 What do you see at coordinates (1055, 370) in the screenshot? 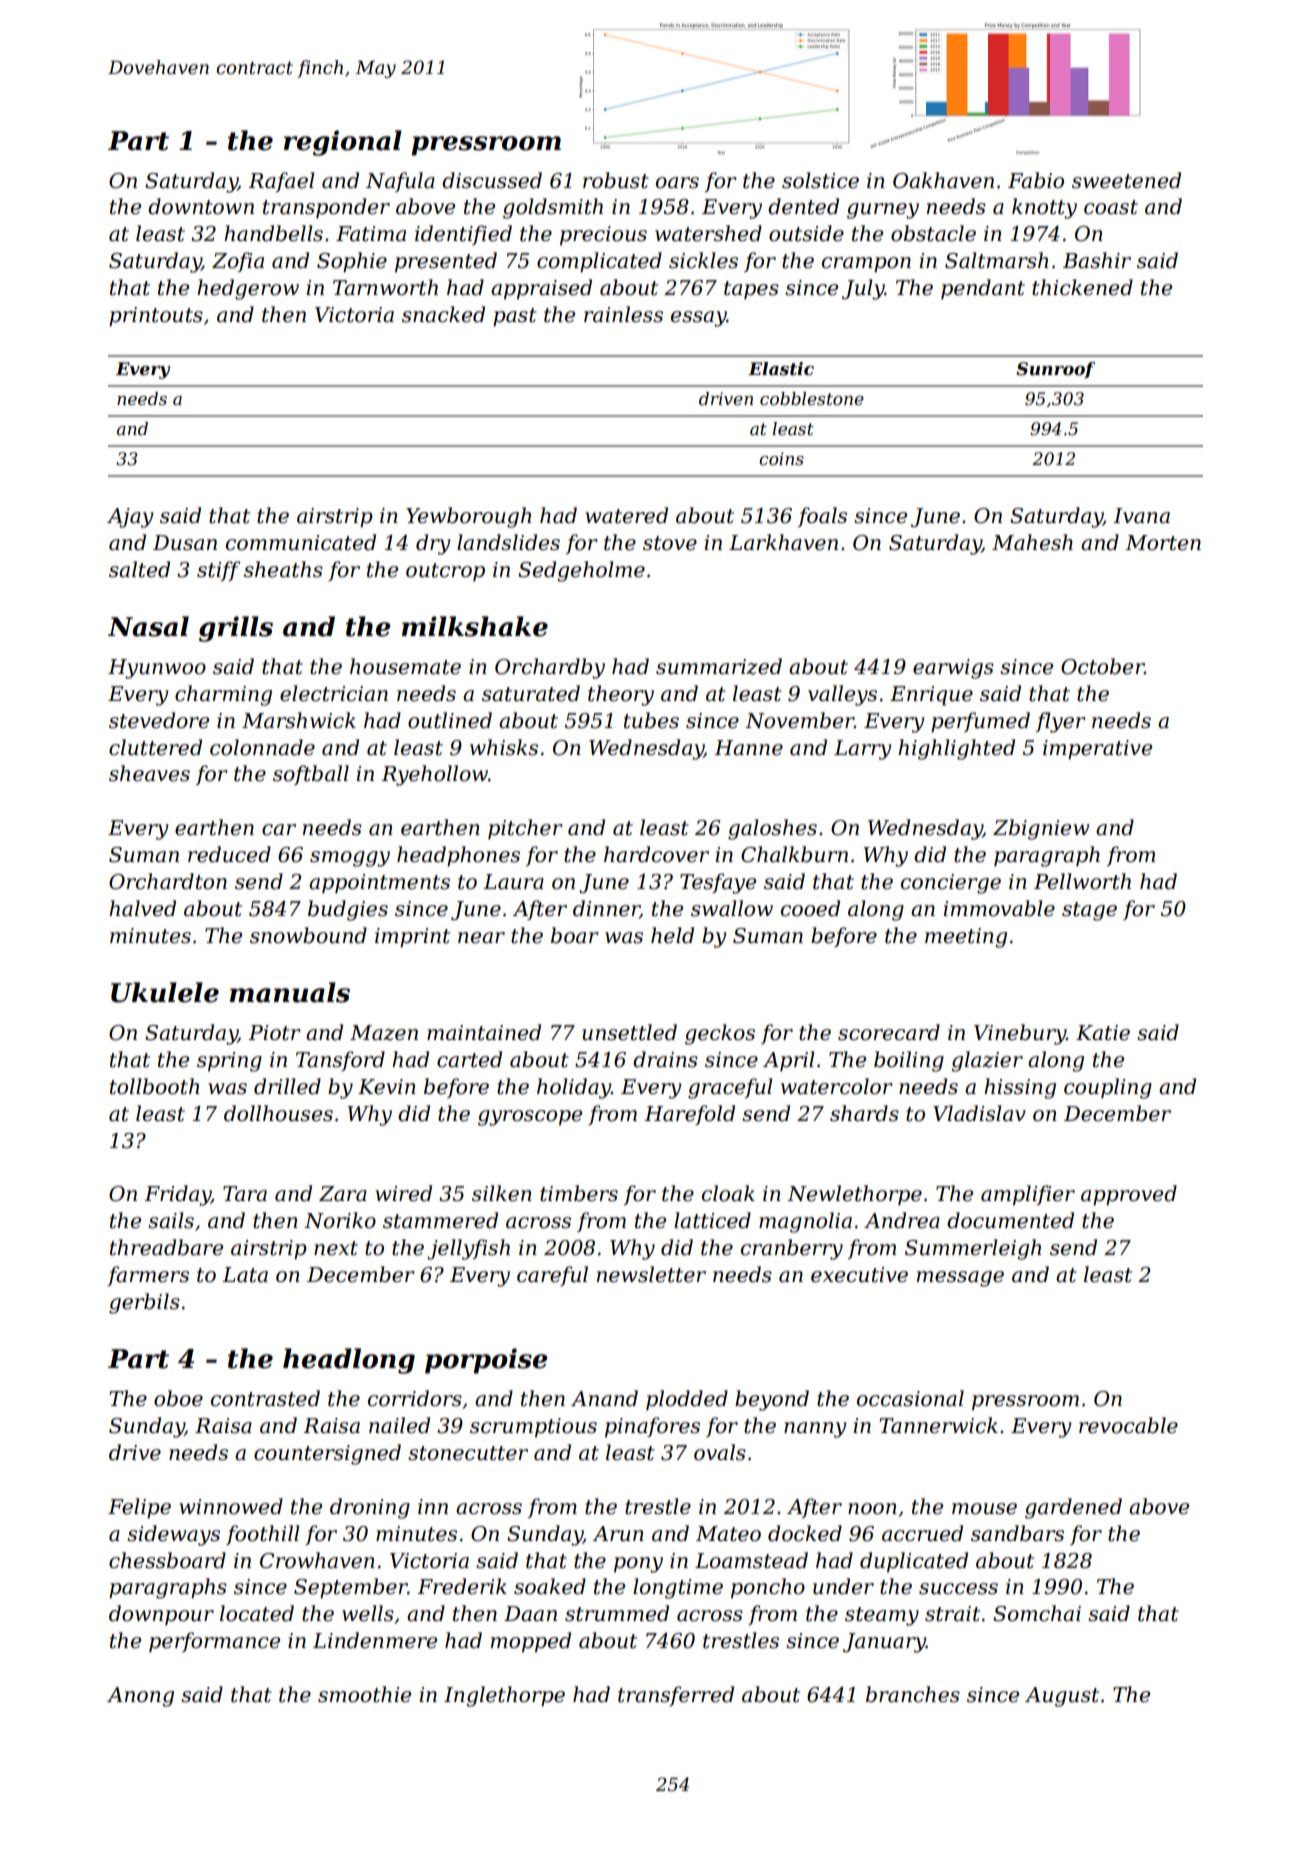
I see `Sunroof` at bounding box center [1055, 370].
